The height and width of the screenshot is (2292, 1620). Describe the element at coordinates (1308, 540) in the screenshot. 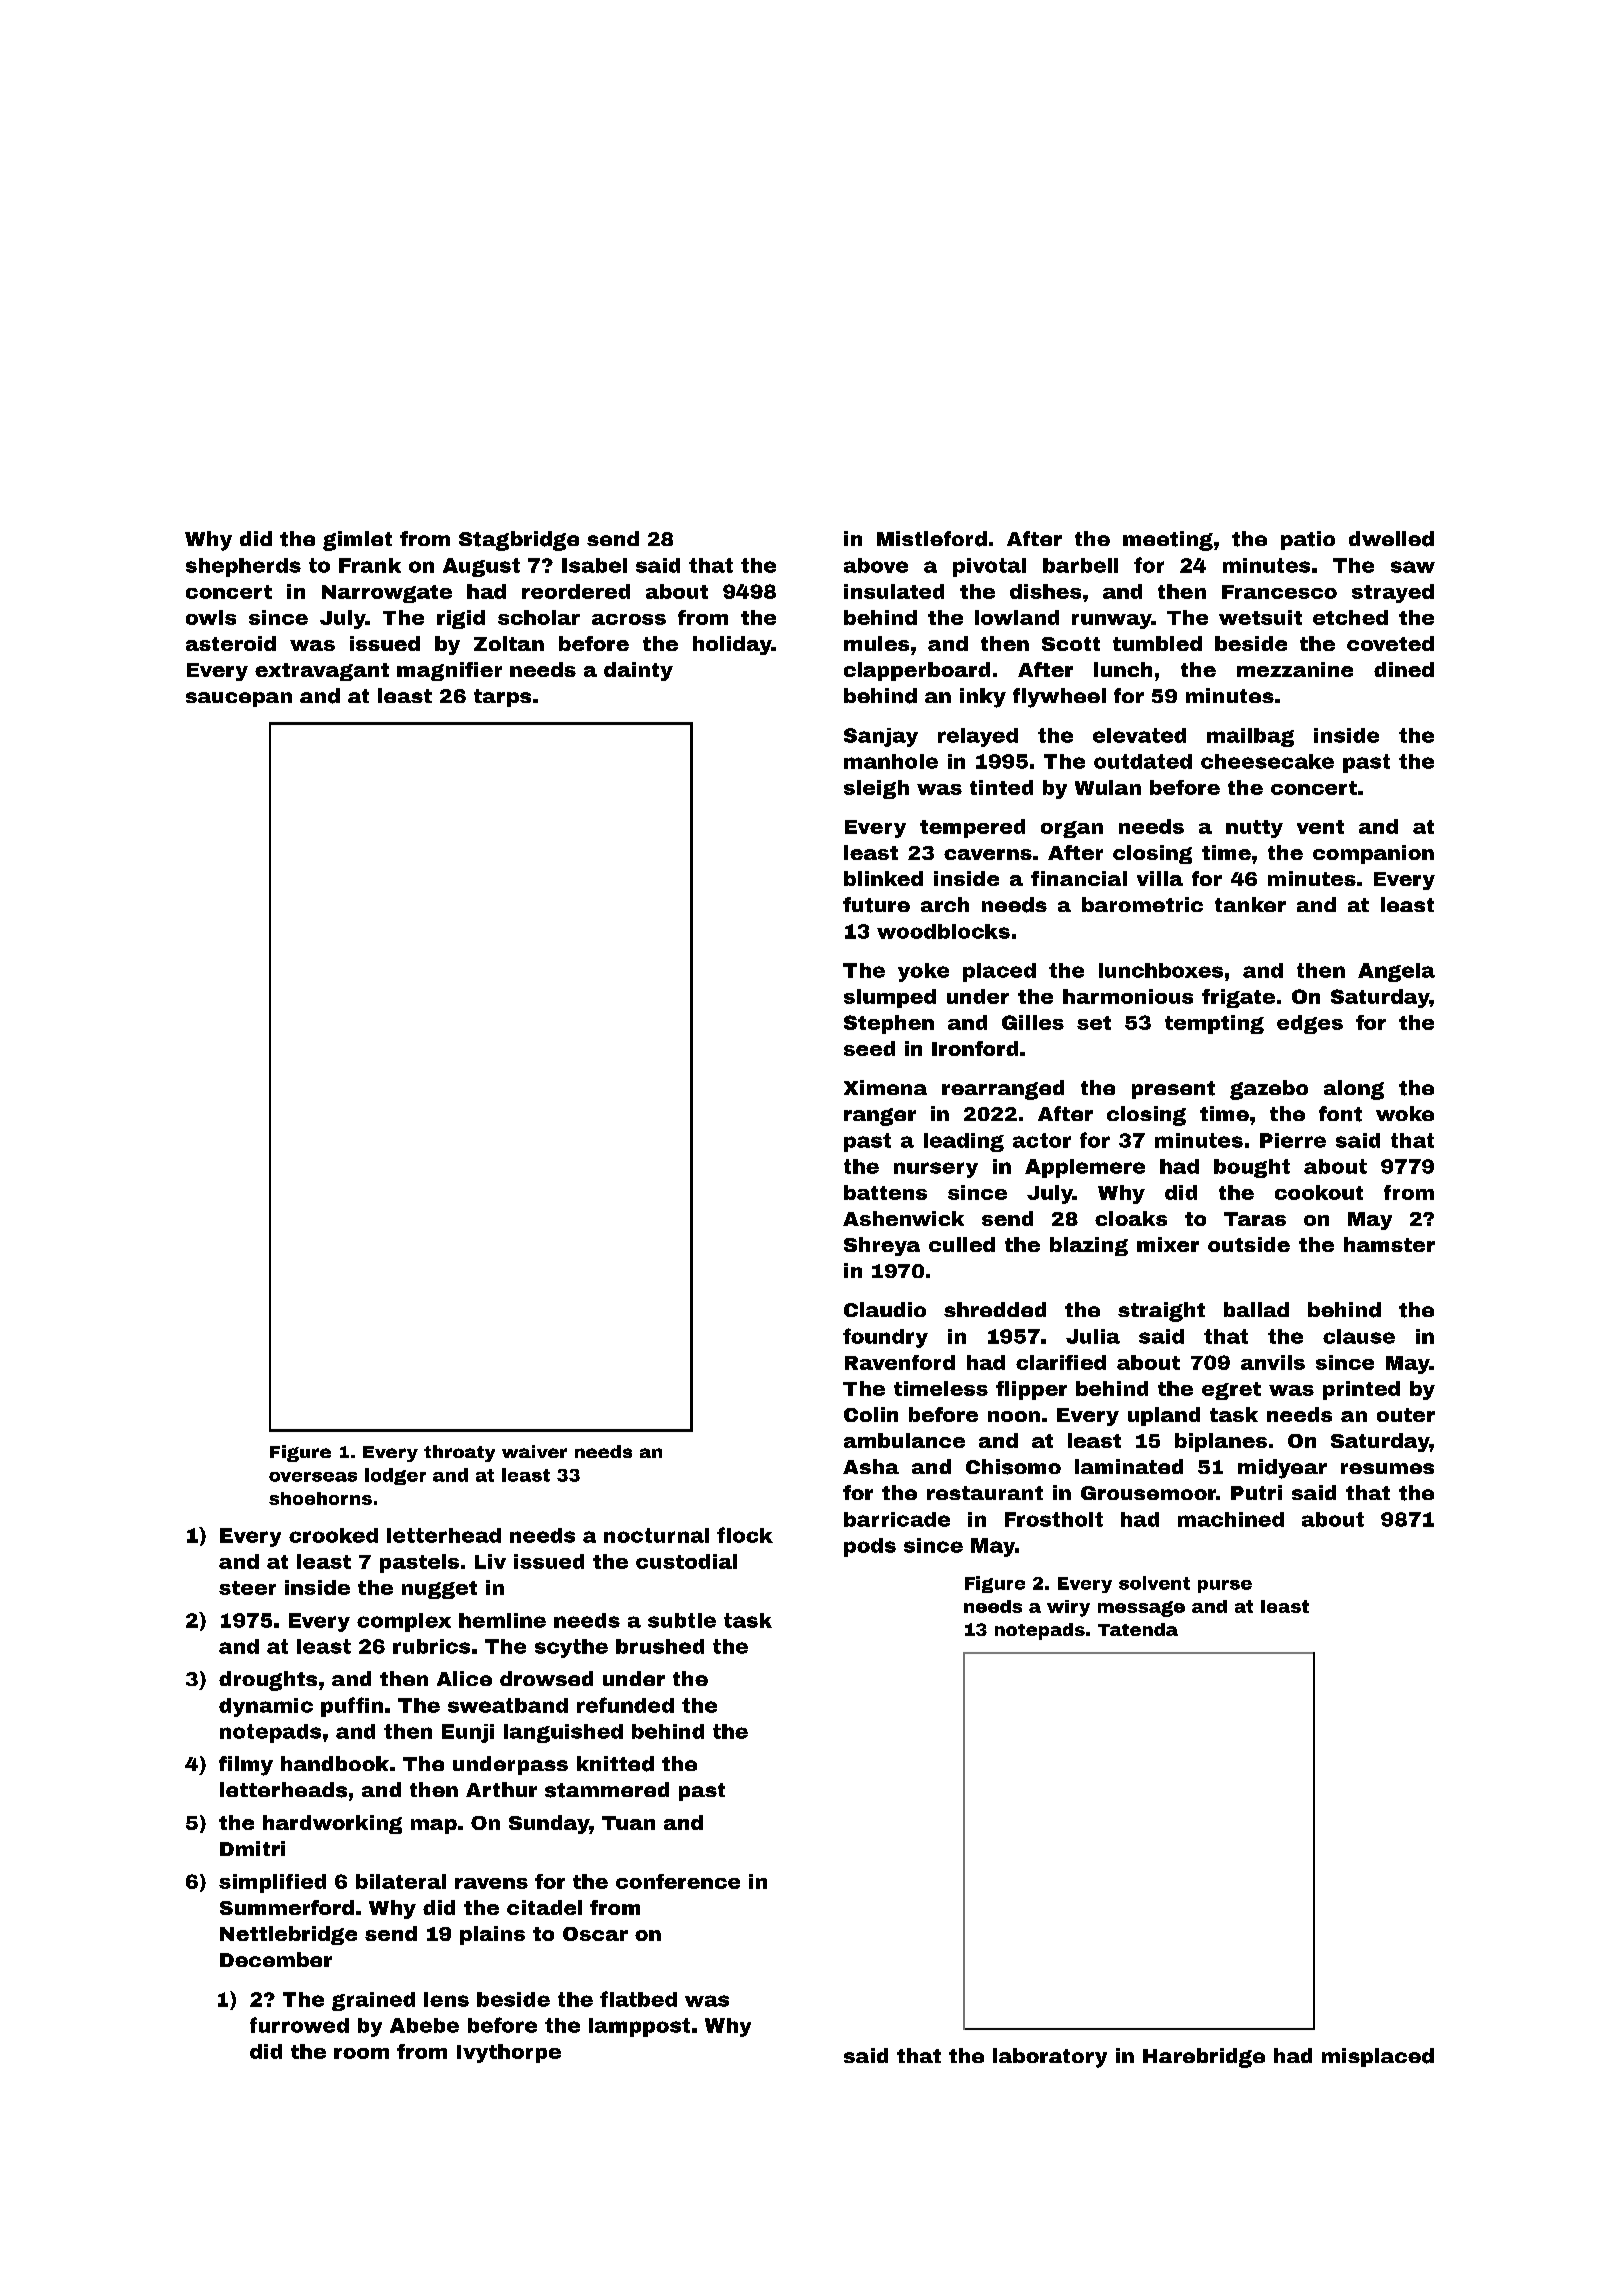

I see `patio` at that location.
